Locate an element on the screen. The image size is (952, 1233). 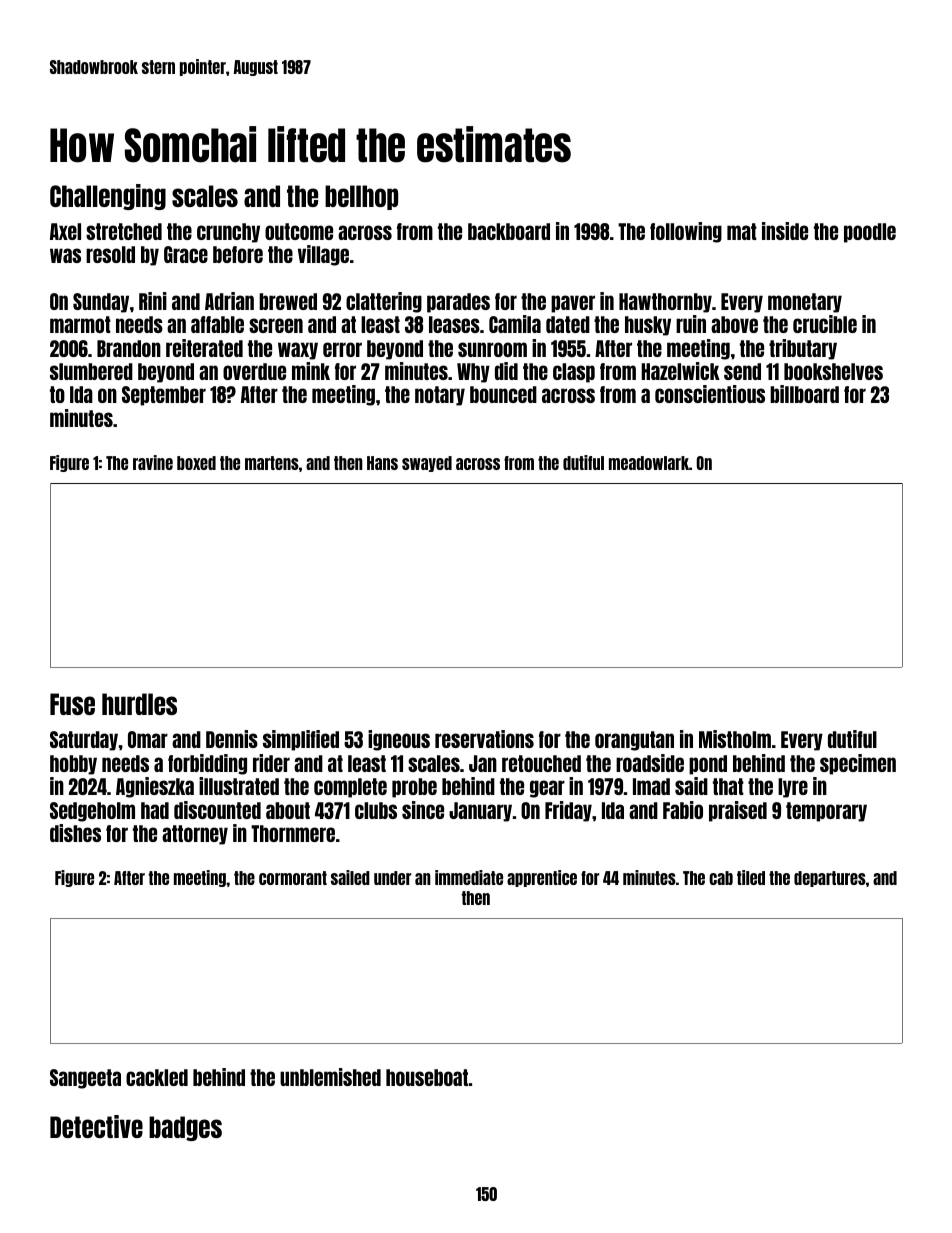
ravine is located at coordinates (153, 462).
